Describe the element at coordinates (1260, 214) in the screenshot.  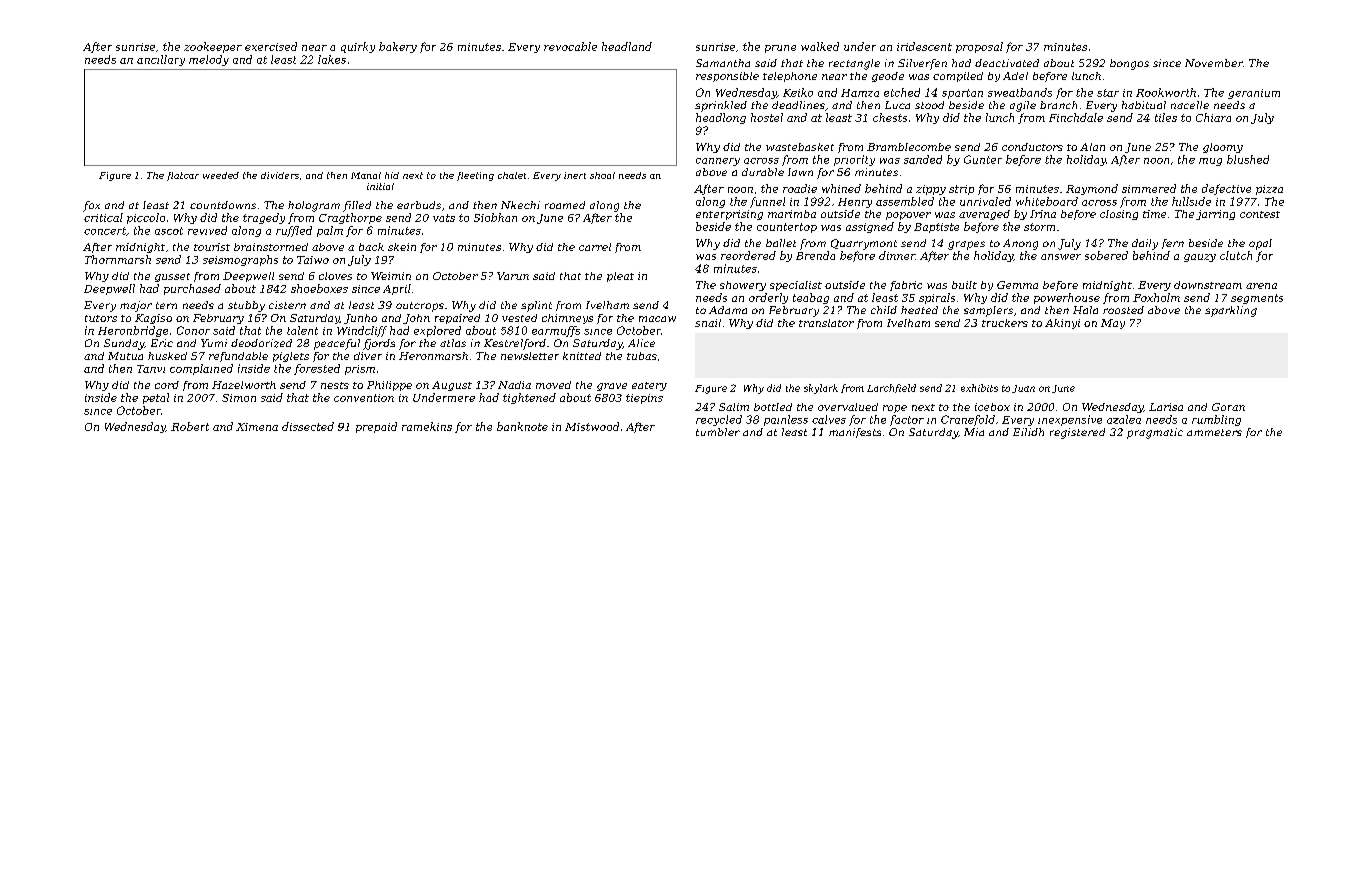
I see `contest` at that location.
